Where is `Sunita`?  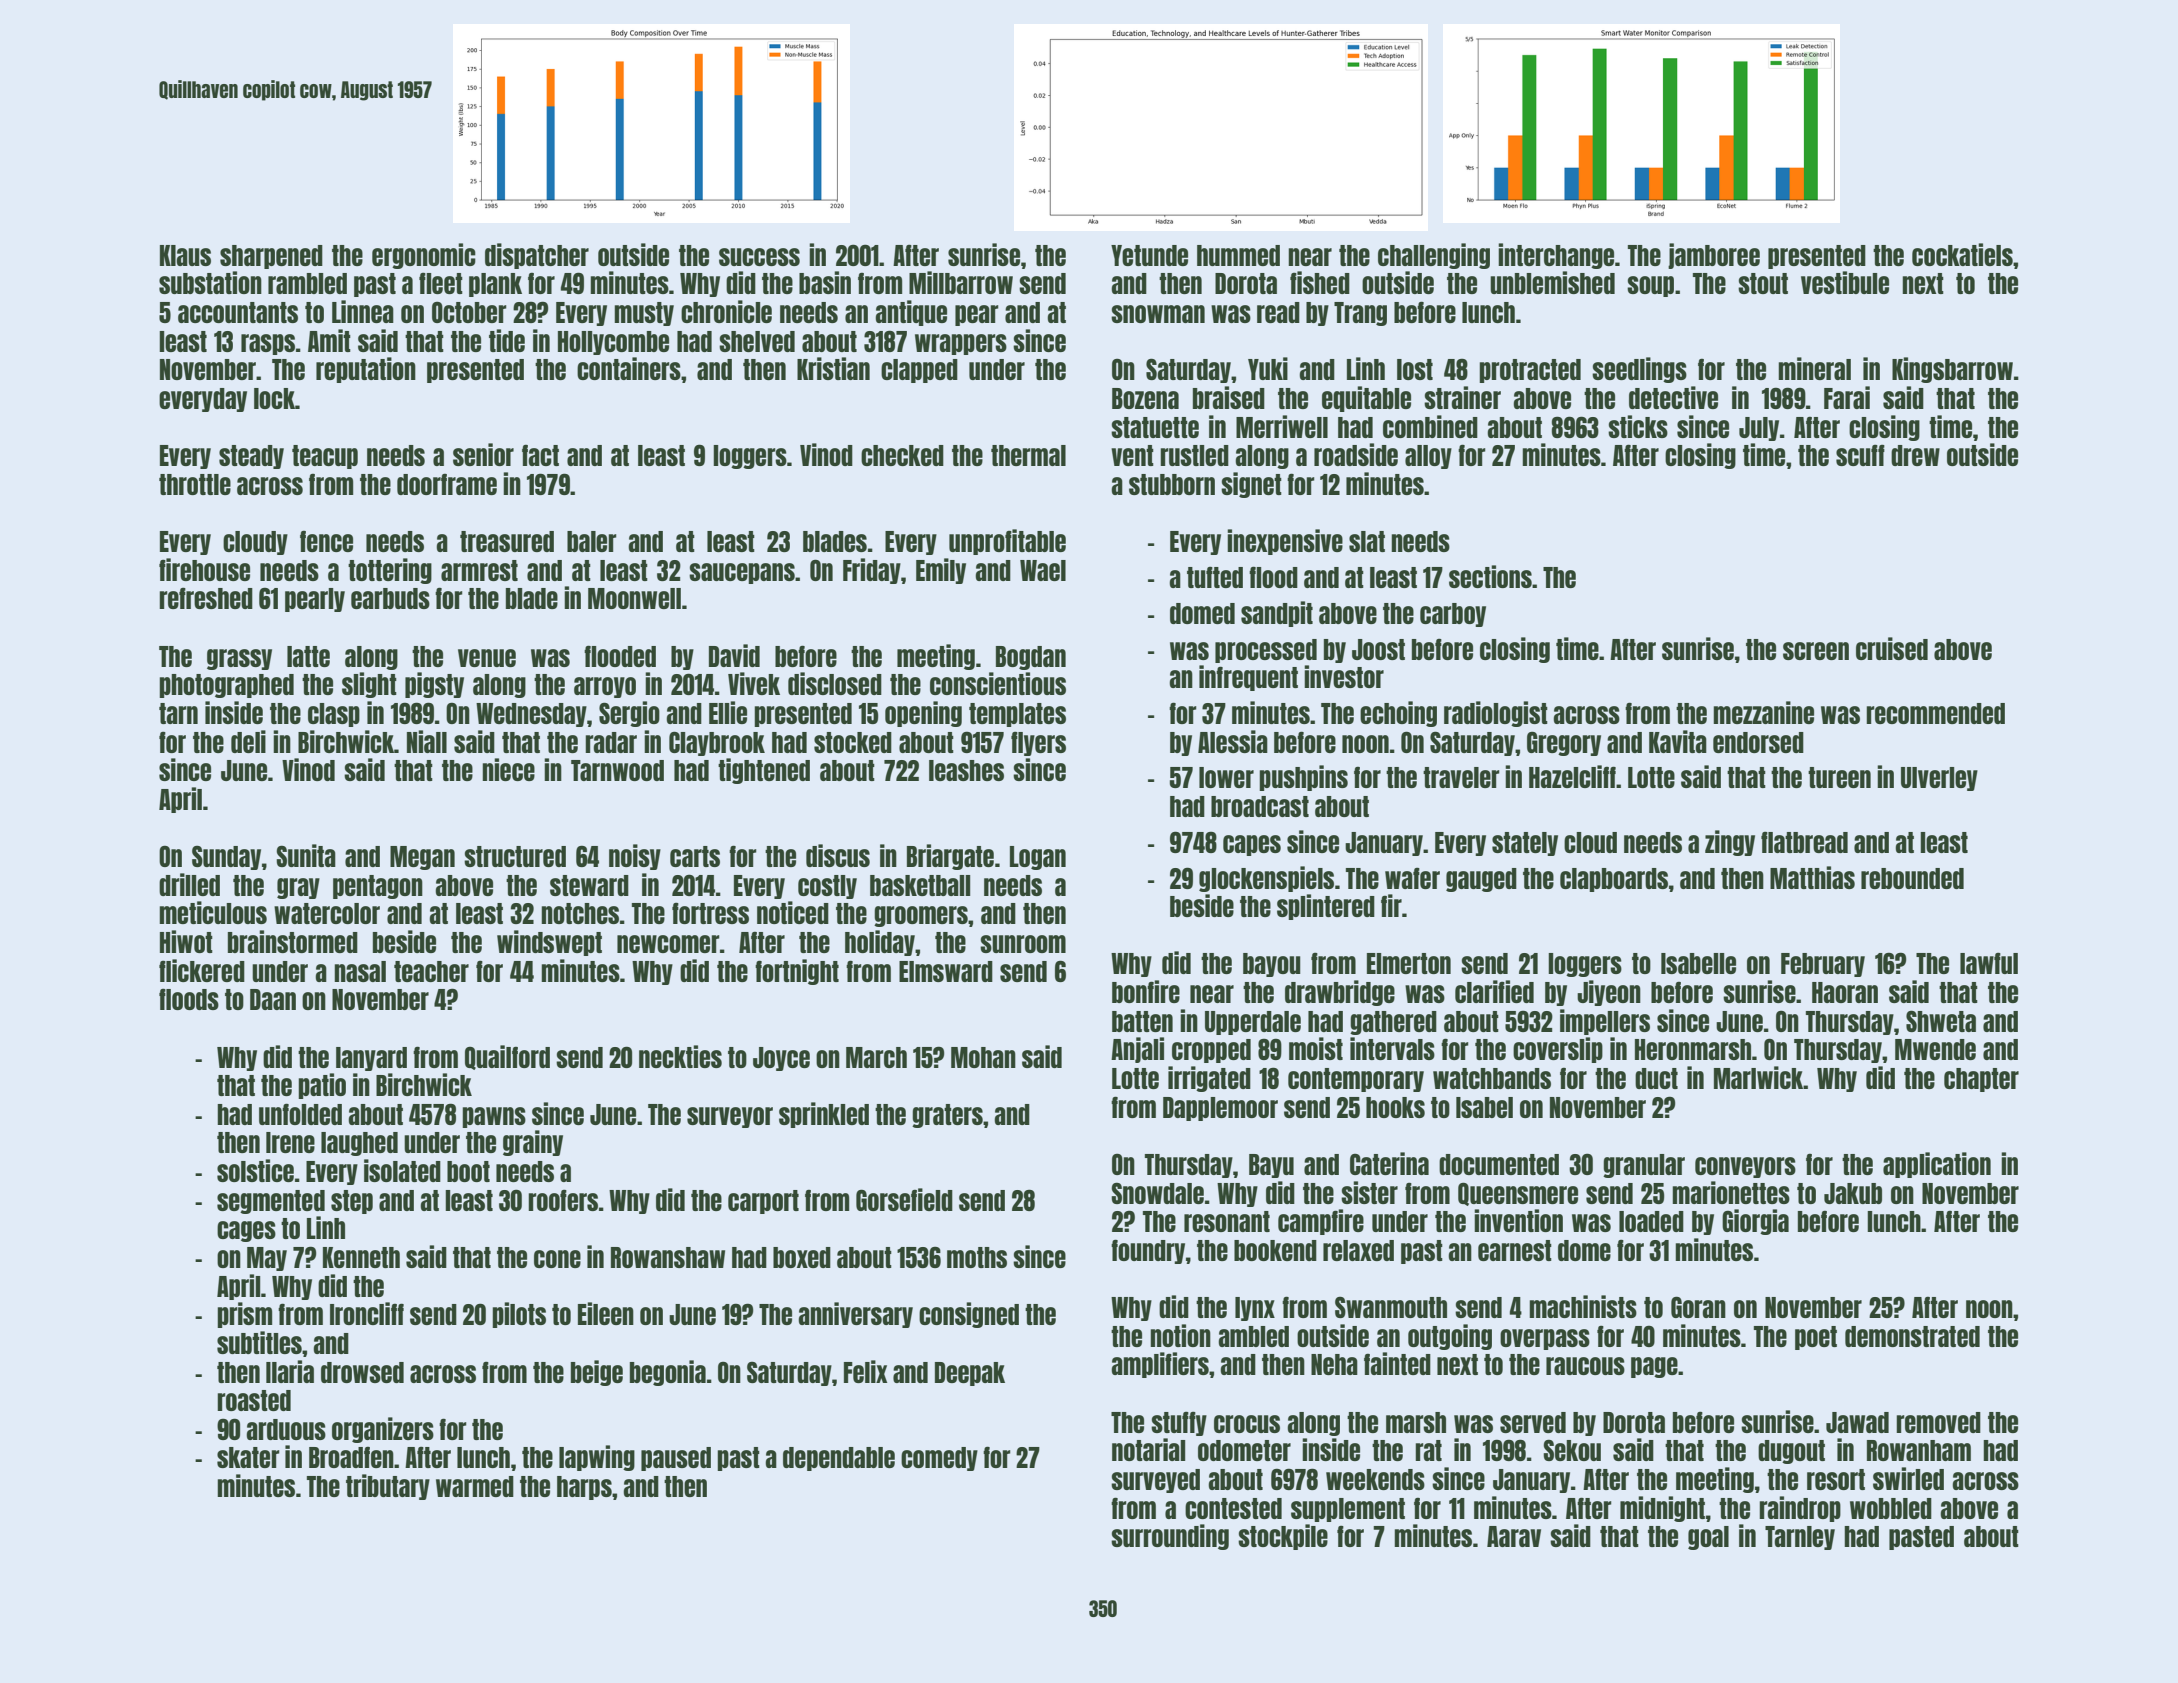 Sunita is located at coordinates (306, 855).
